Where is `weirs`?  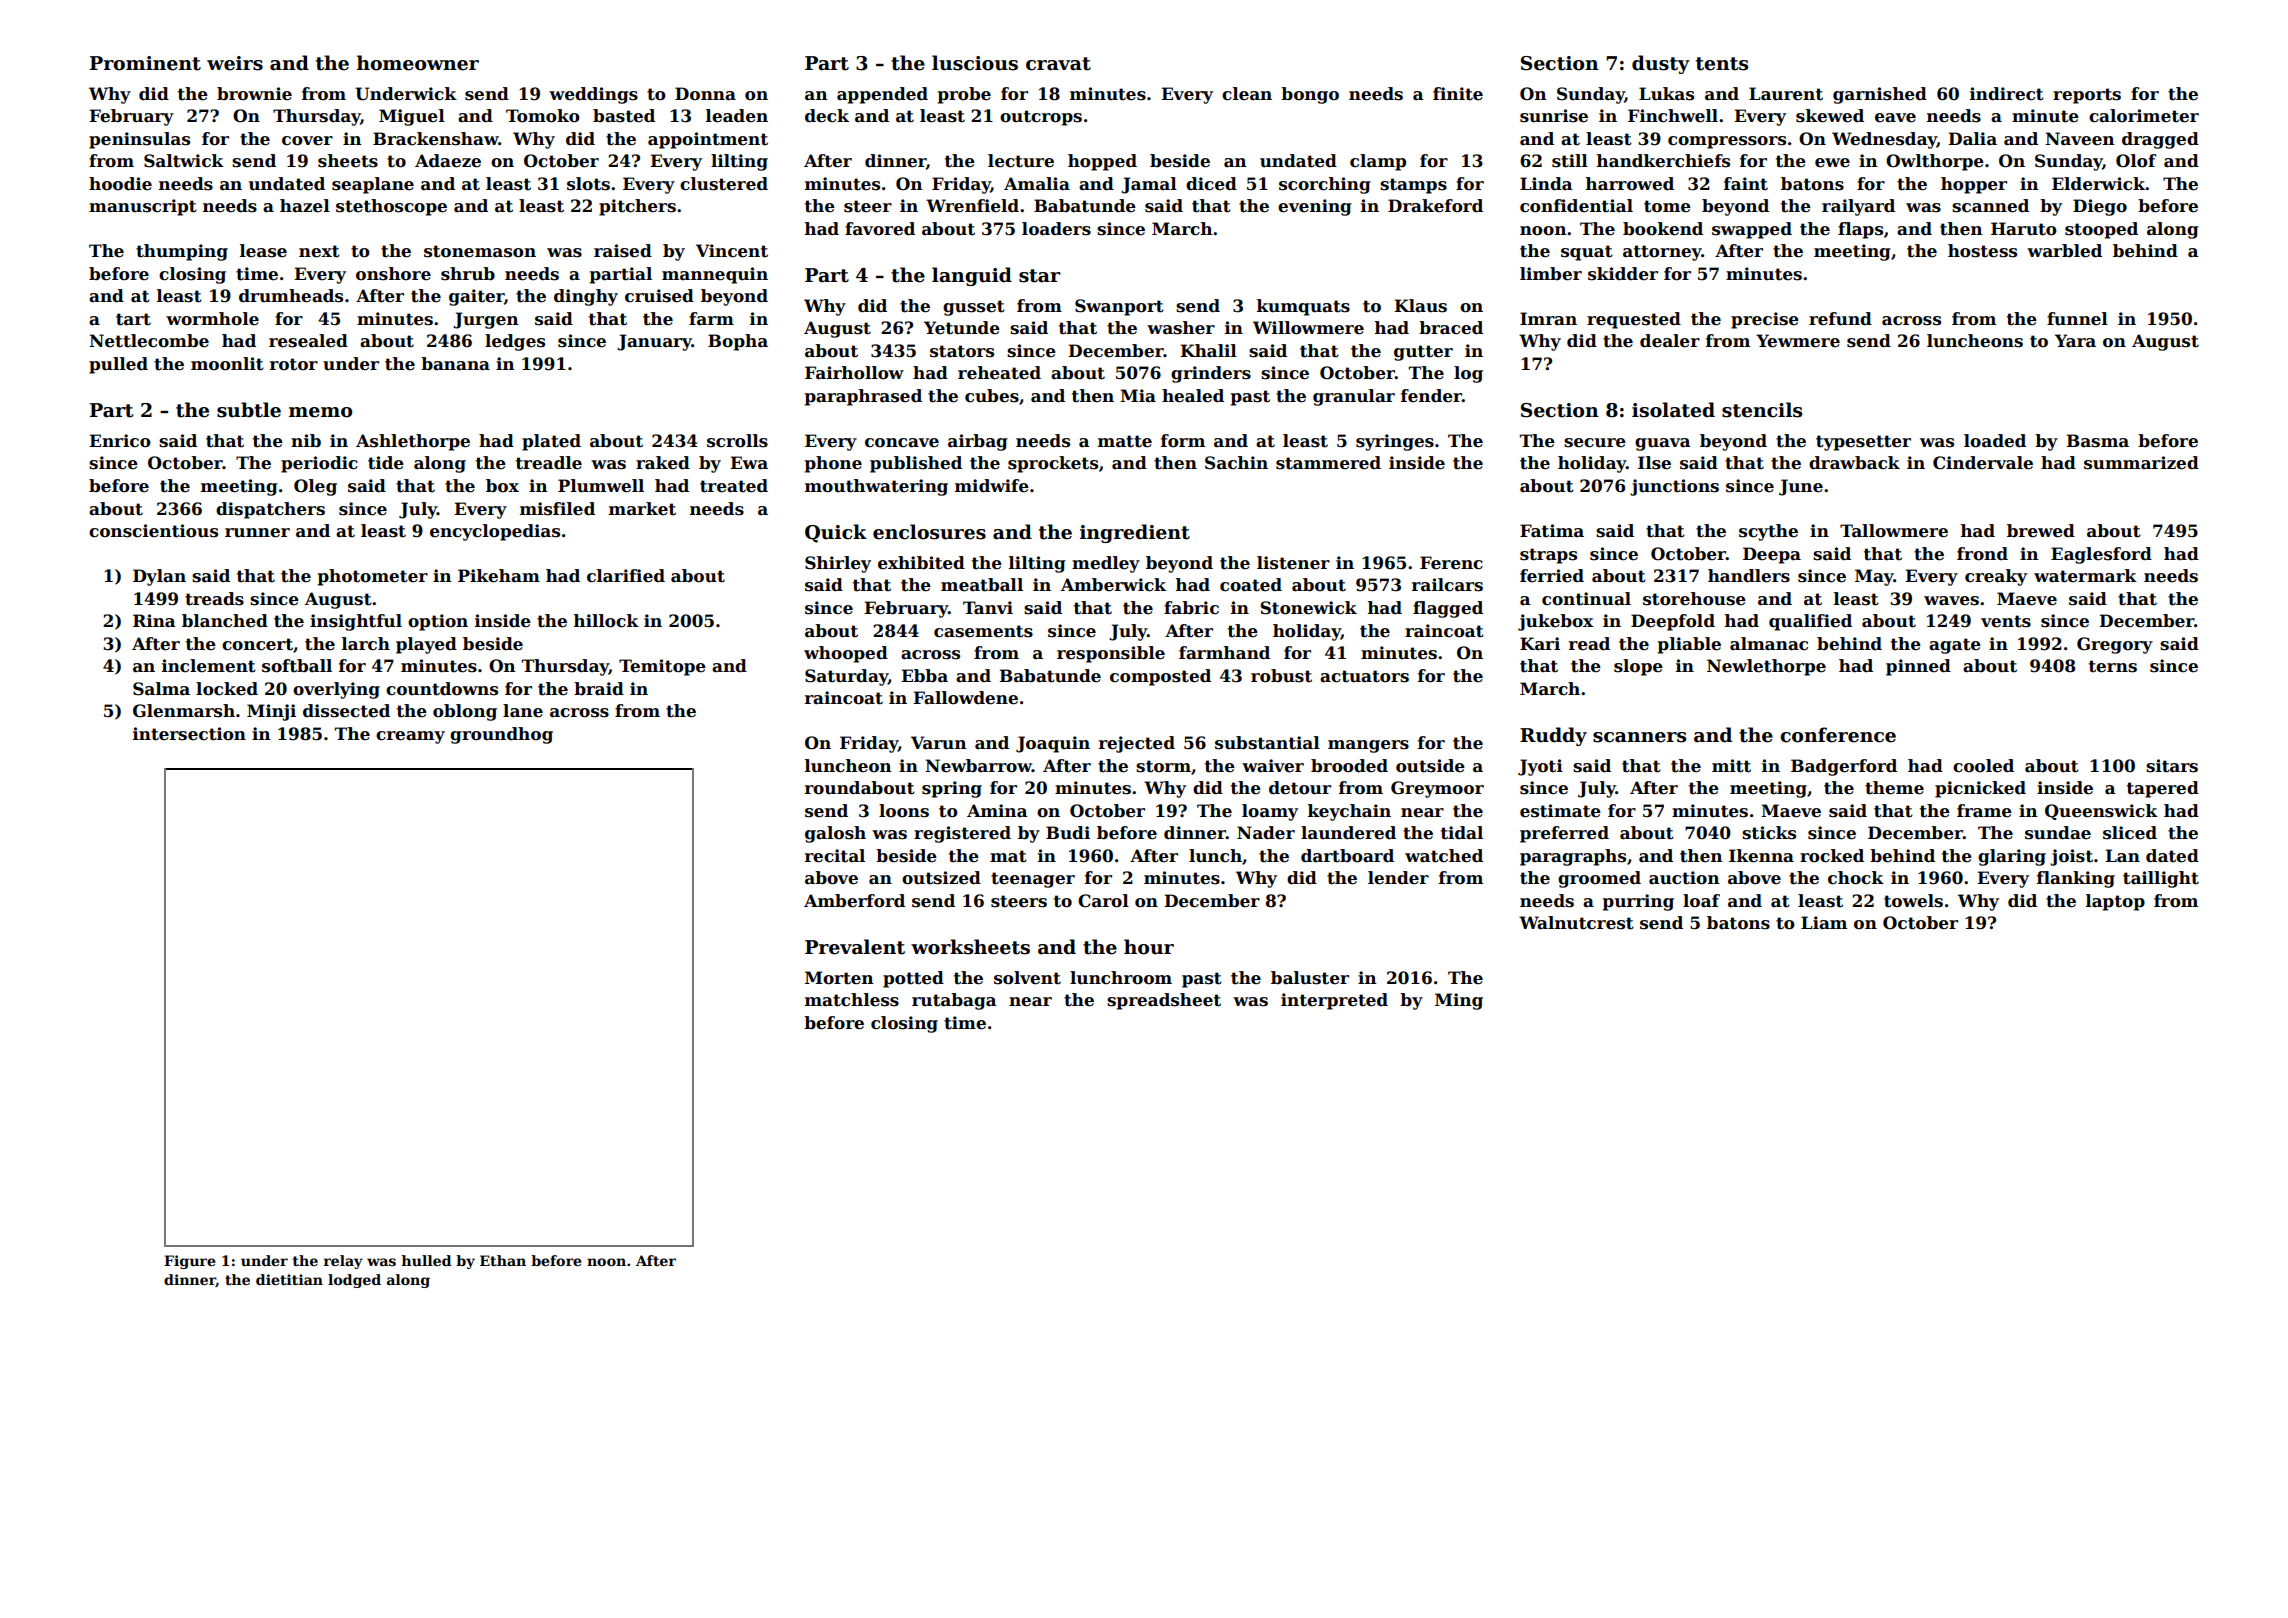
weirs is located at coordinates (235, 63).
